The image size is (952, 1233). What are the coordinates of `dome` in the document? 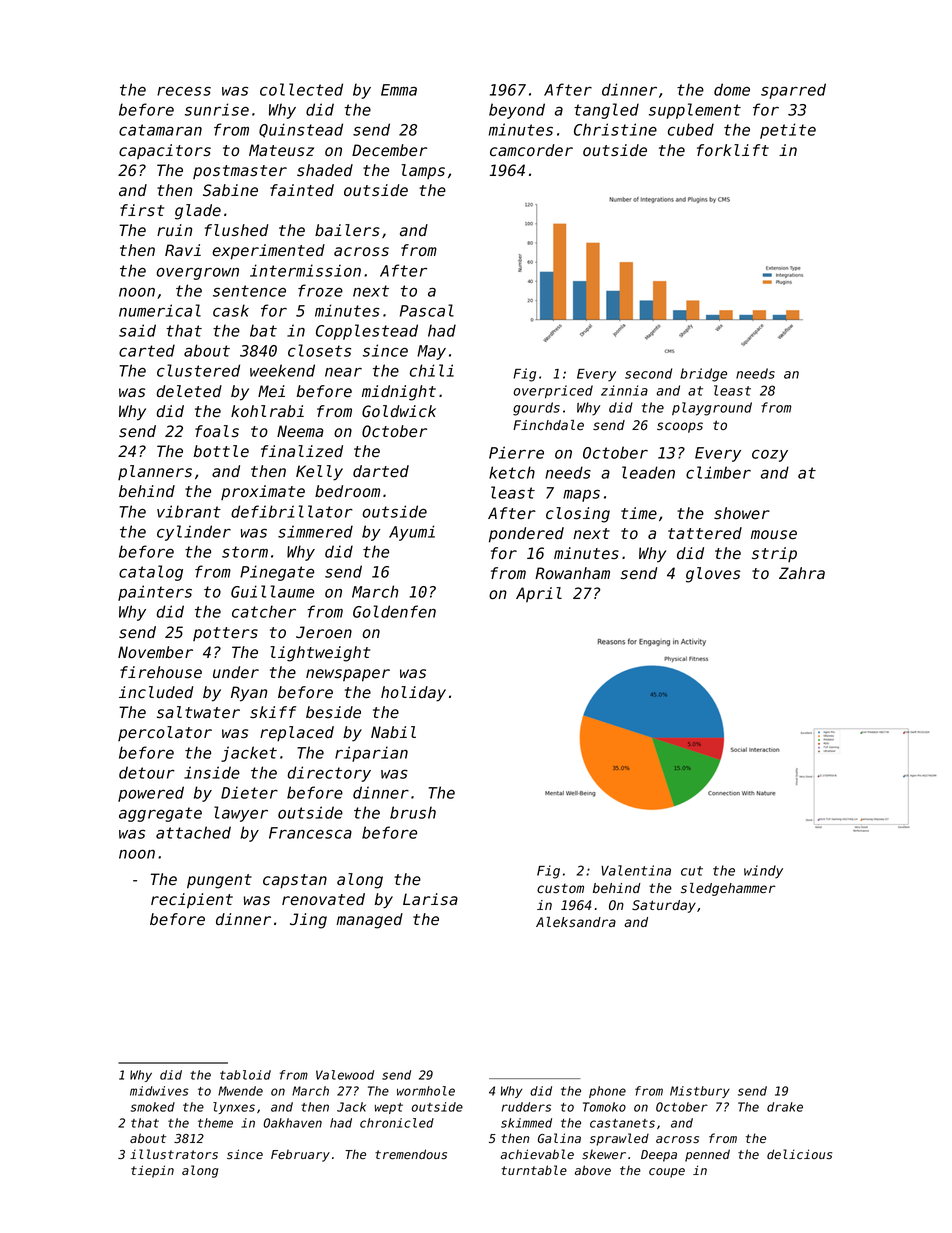 It's located at (732, 89).
